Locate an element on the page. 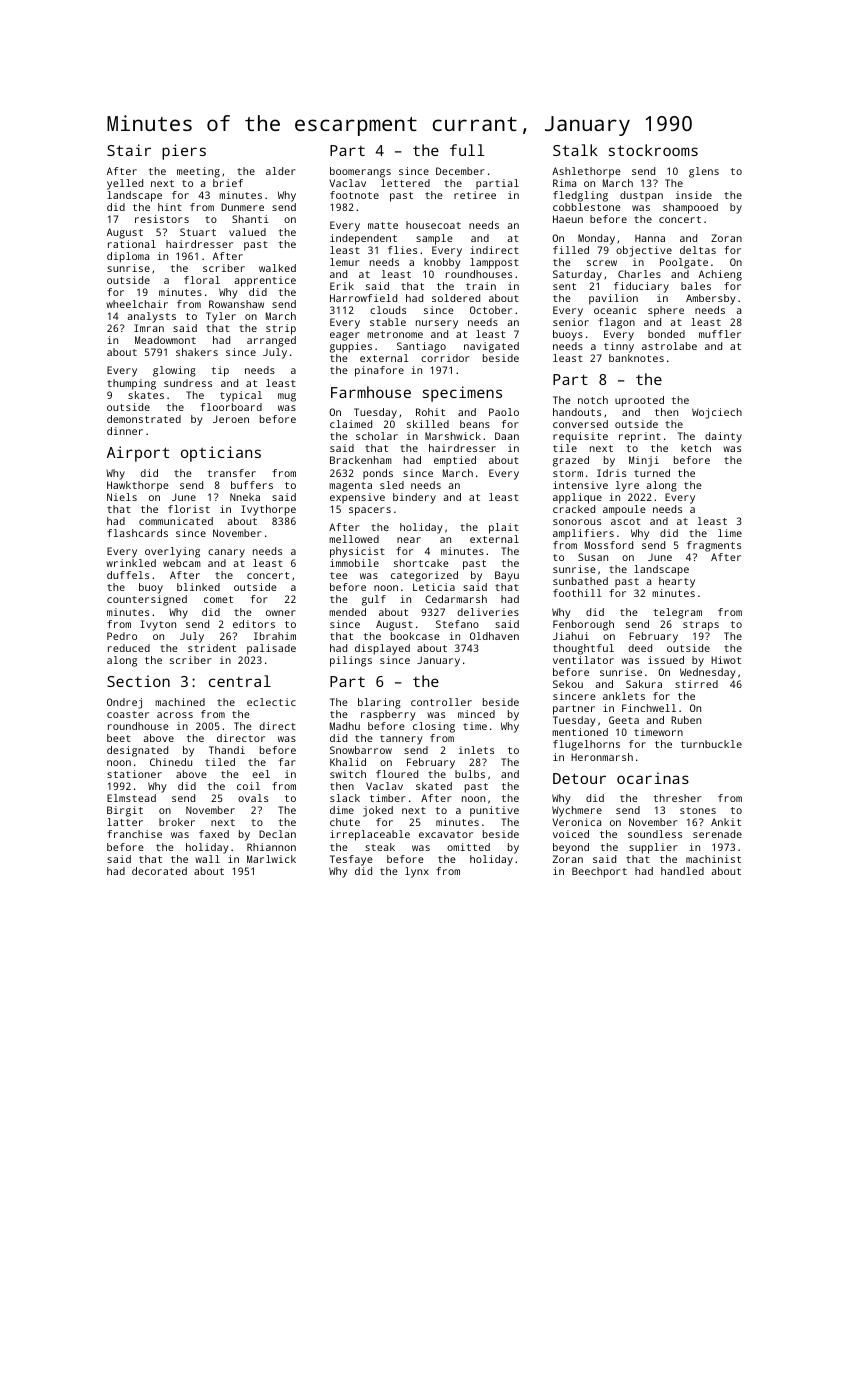 This document has height=1400, width=849. near is located at coordinates (409, 540).
